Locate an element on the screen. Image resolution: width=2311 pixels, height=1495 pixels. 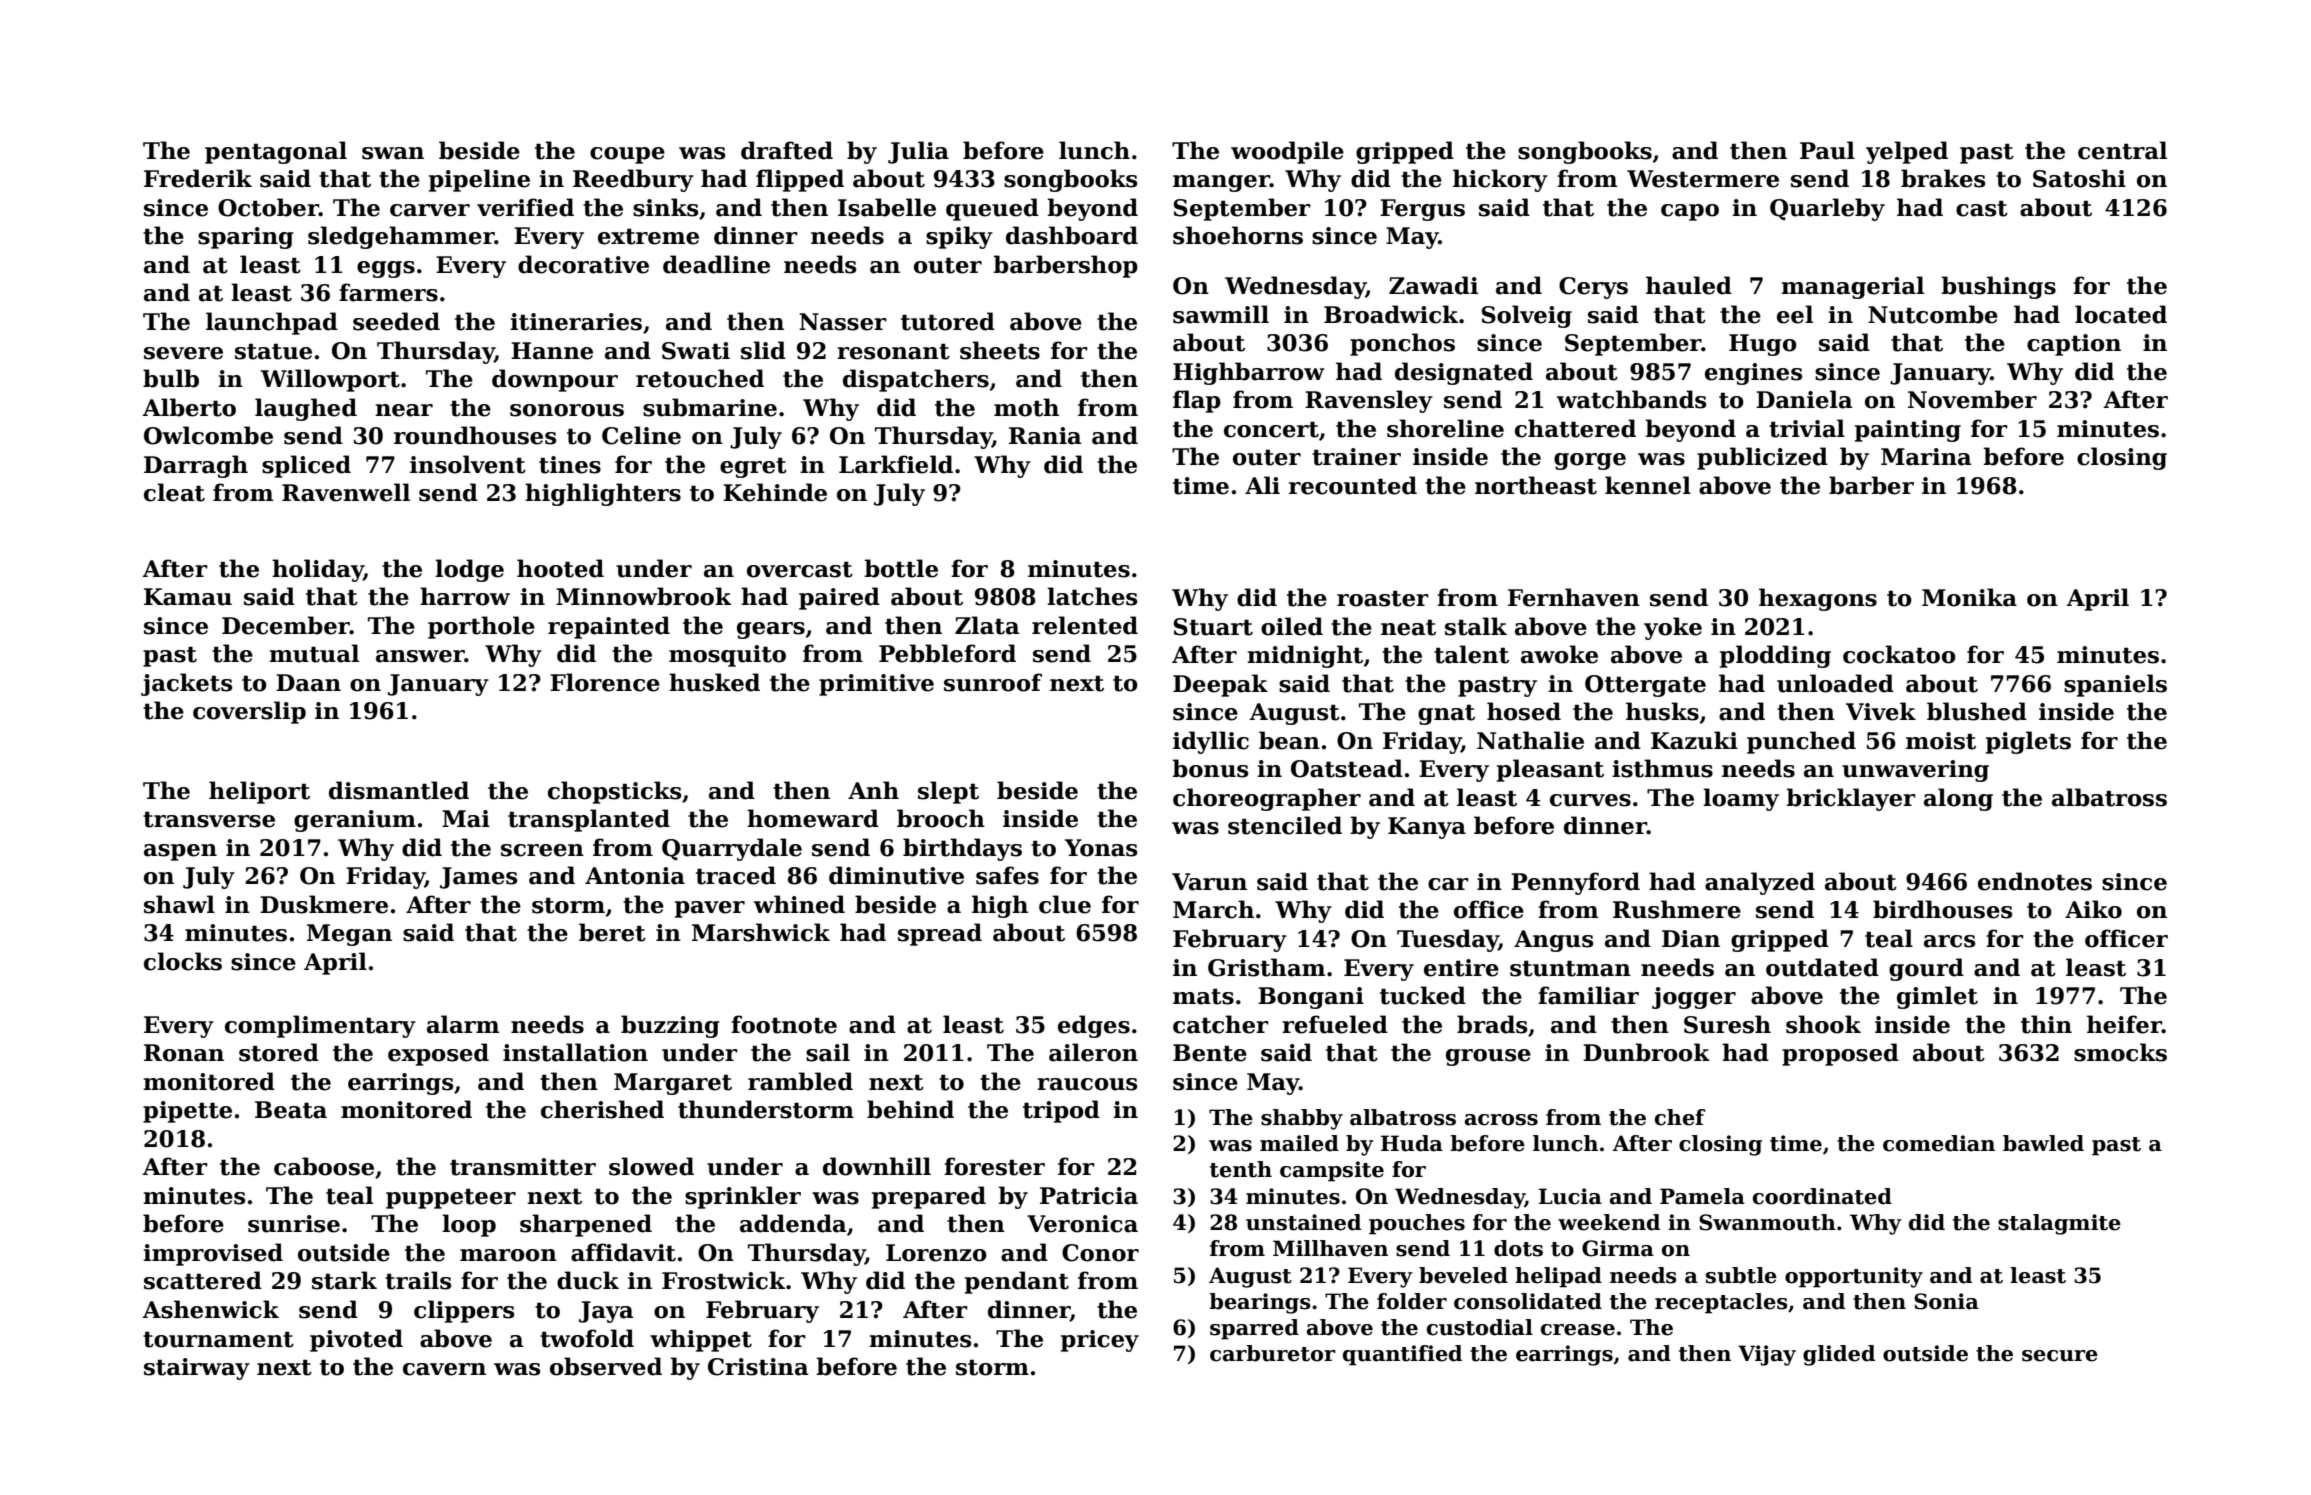
chef is located at coordinates (1680, 1117).
